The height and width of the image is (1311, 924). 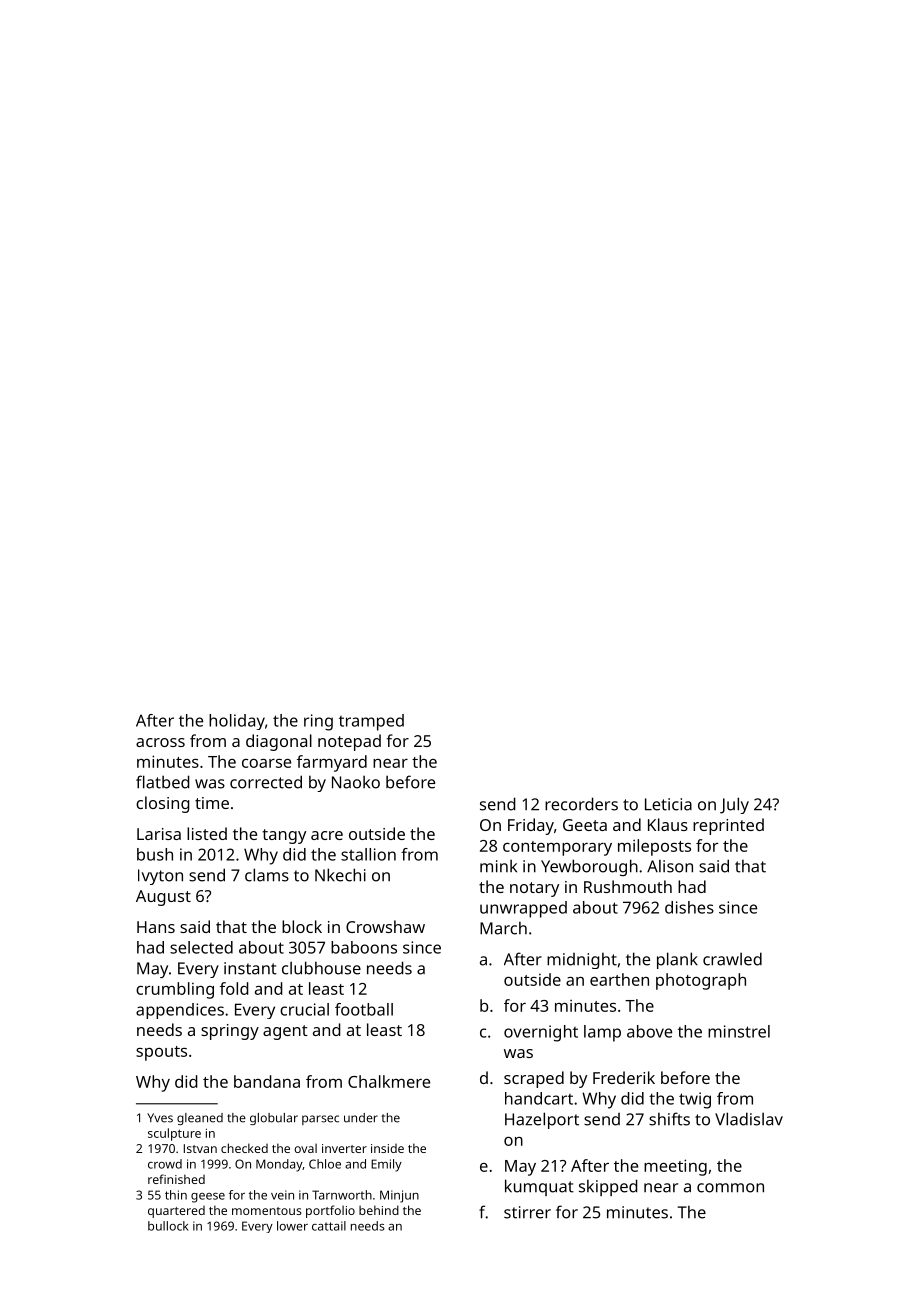 What do you see at coordinates (175, 990) in the image?
I see `crumbling` at bounding box center [175, 990].
